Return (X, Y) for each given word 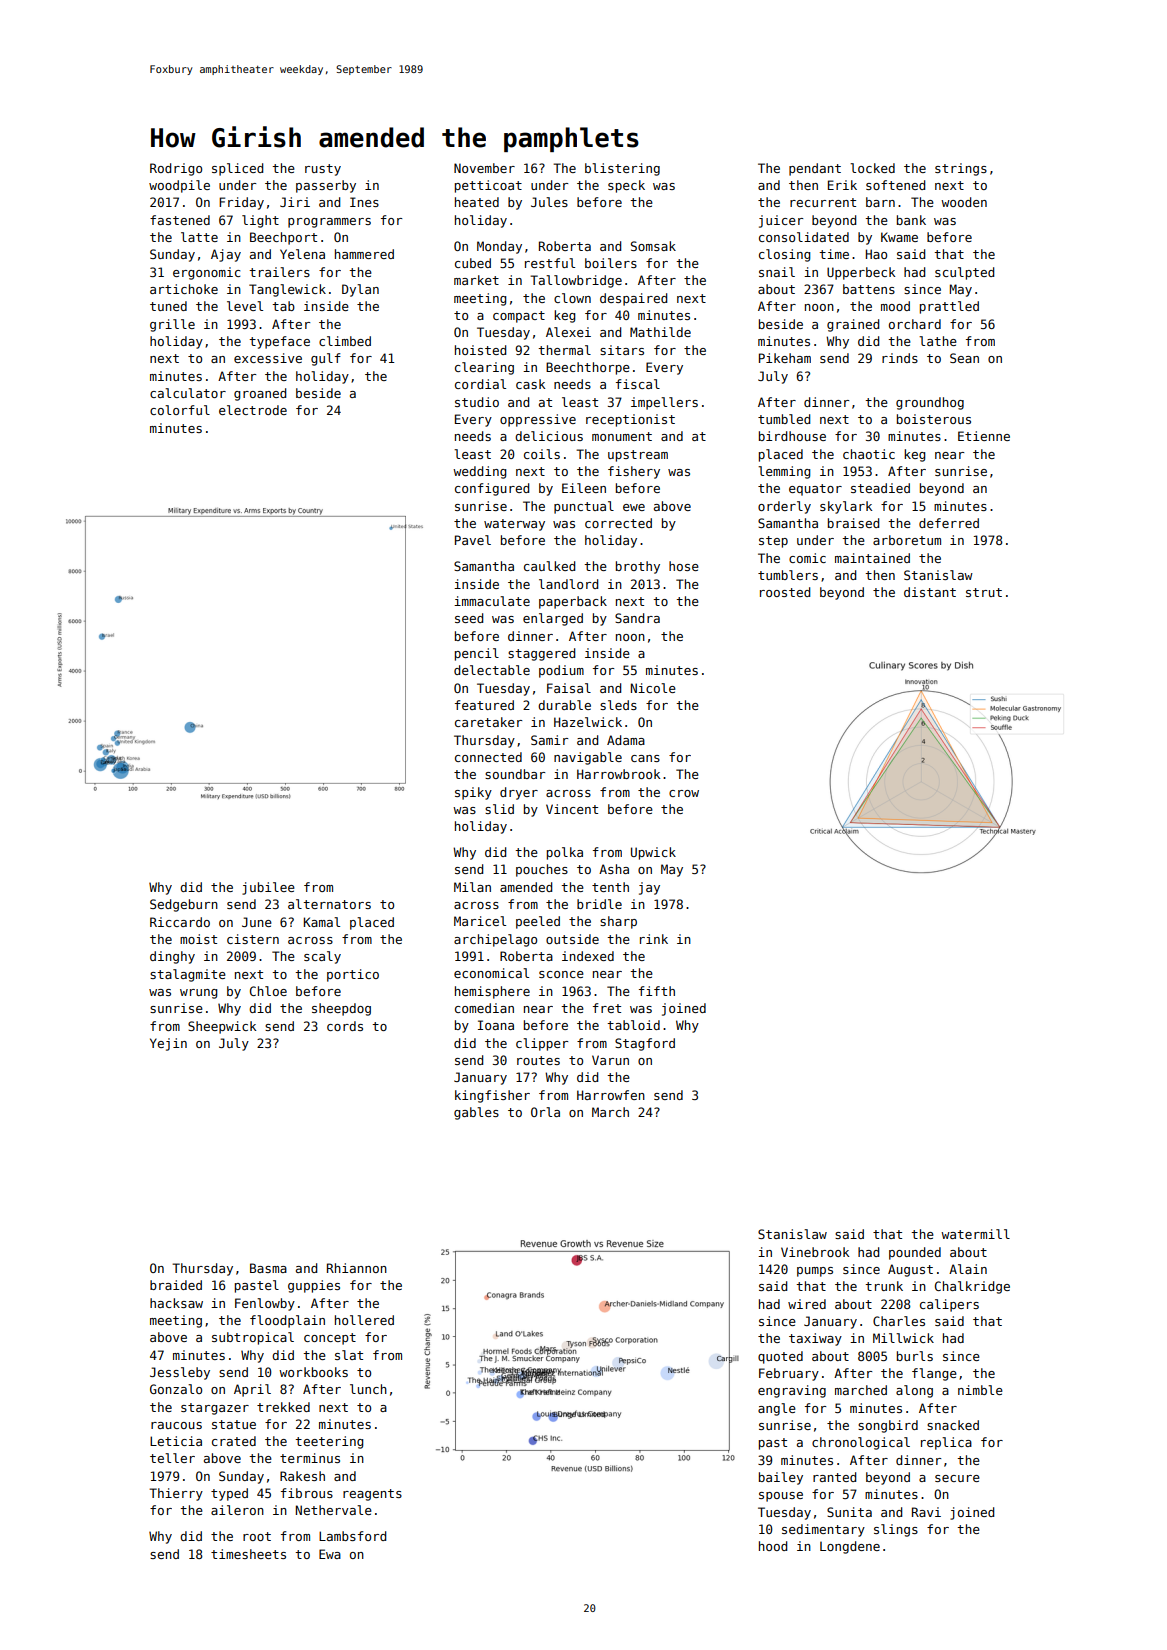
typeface (279, 342)
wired (807, 1304)
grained (853, 325)
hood (773, 1546)
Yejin (168, 1044)
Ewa (330, 1554)
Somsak (653, 246)
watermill (975, 1234)
